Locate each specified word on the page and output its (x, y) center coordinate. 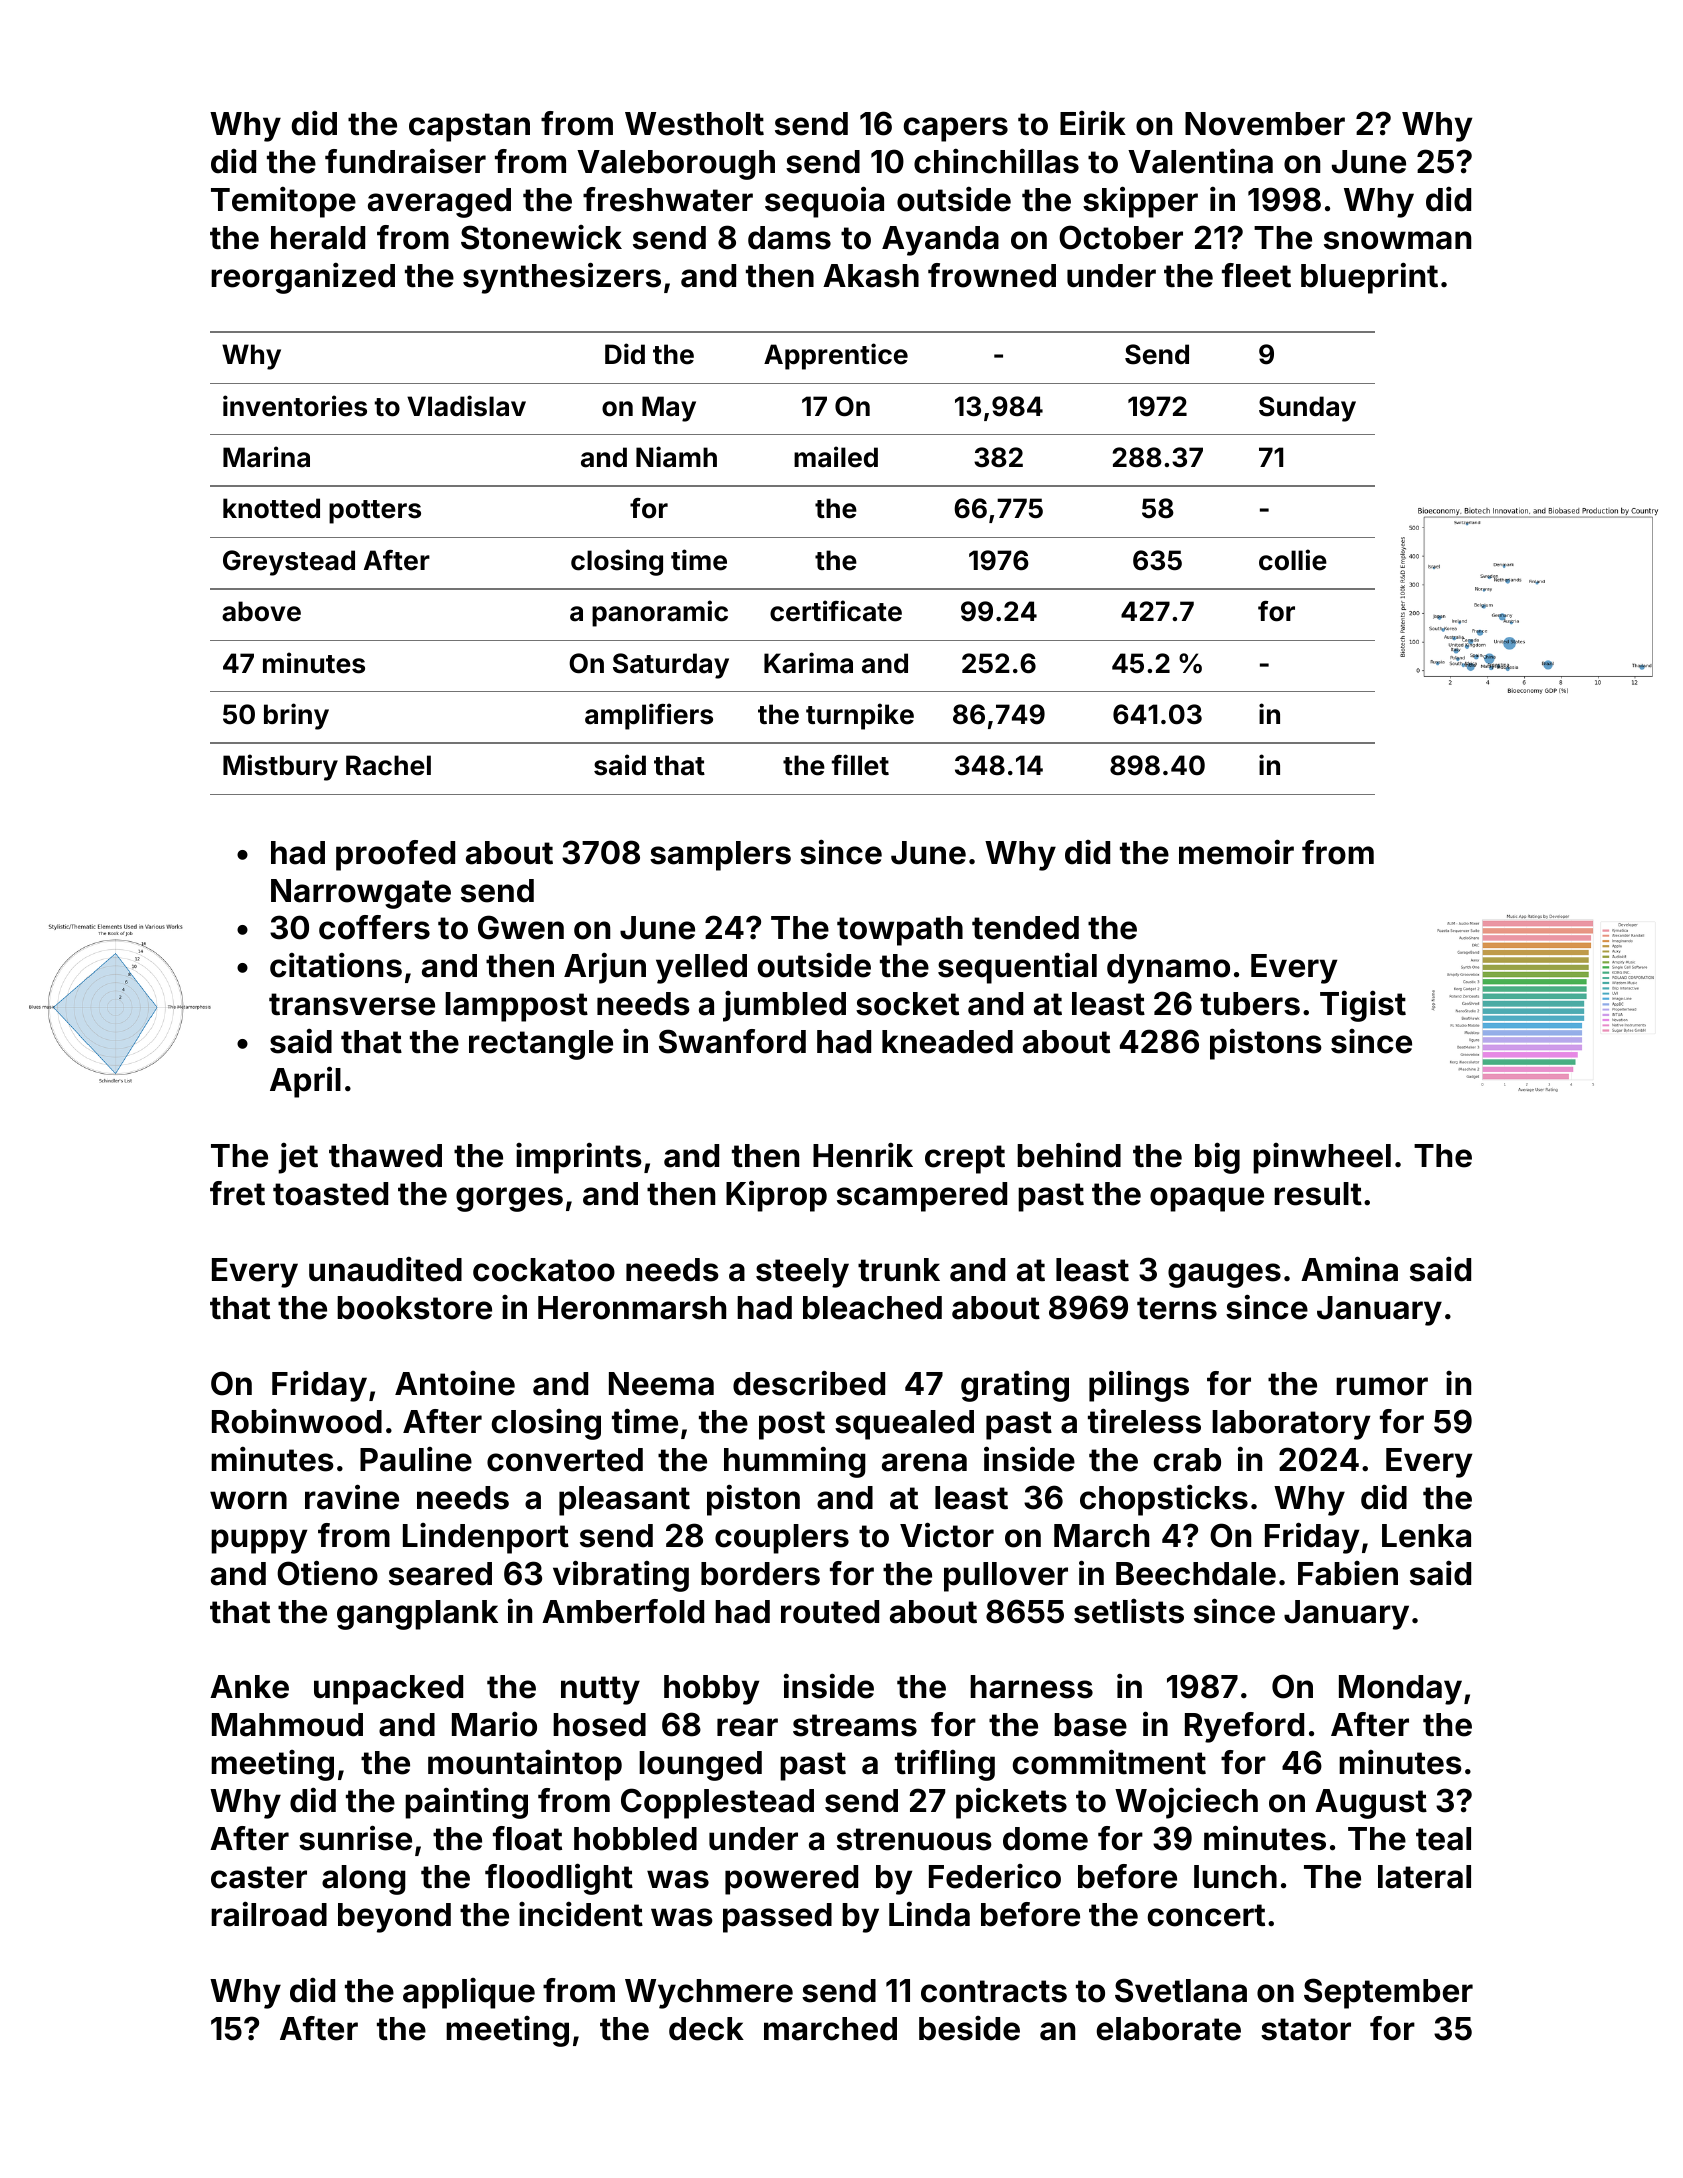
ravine (352, 1497)
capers (956, 129)
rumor (1382, 1386)
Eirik (1093, 122)
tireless (1144, 1421)
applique (469, 1993)
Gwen (521, 927)
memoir (1236, 852)
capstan (469, 127)
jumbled (784, 1006)
